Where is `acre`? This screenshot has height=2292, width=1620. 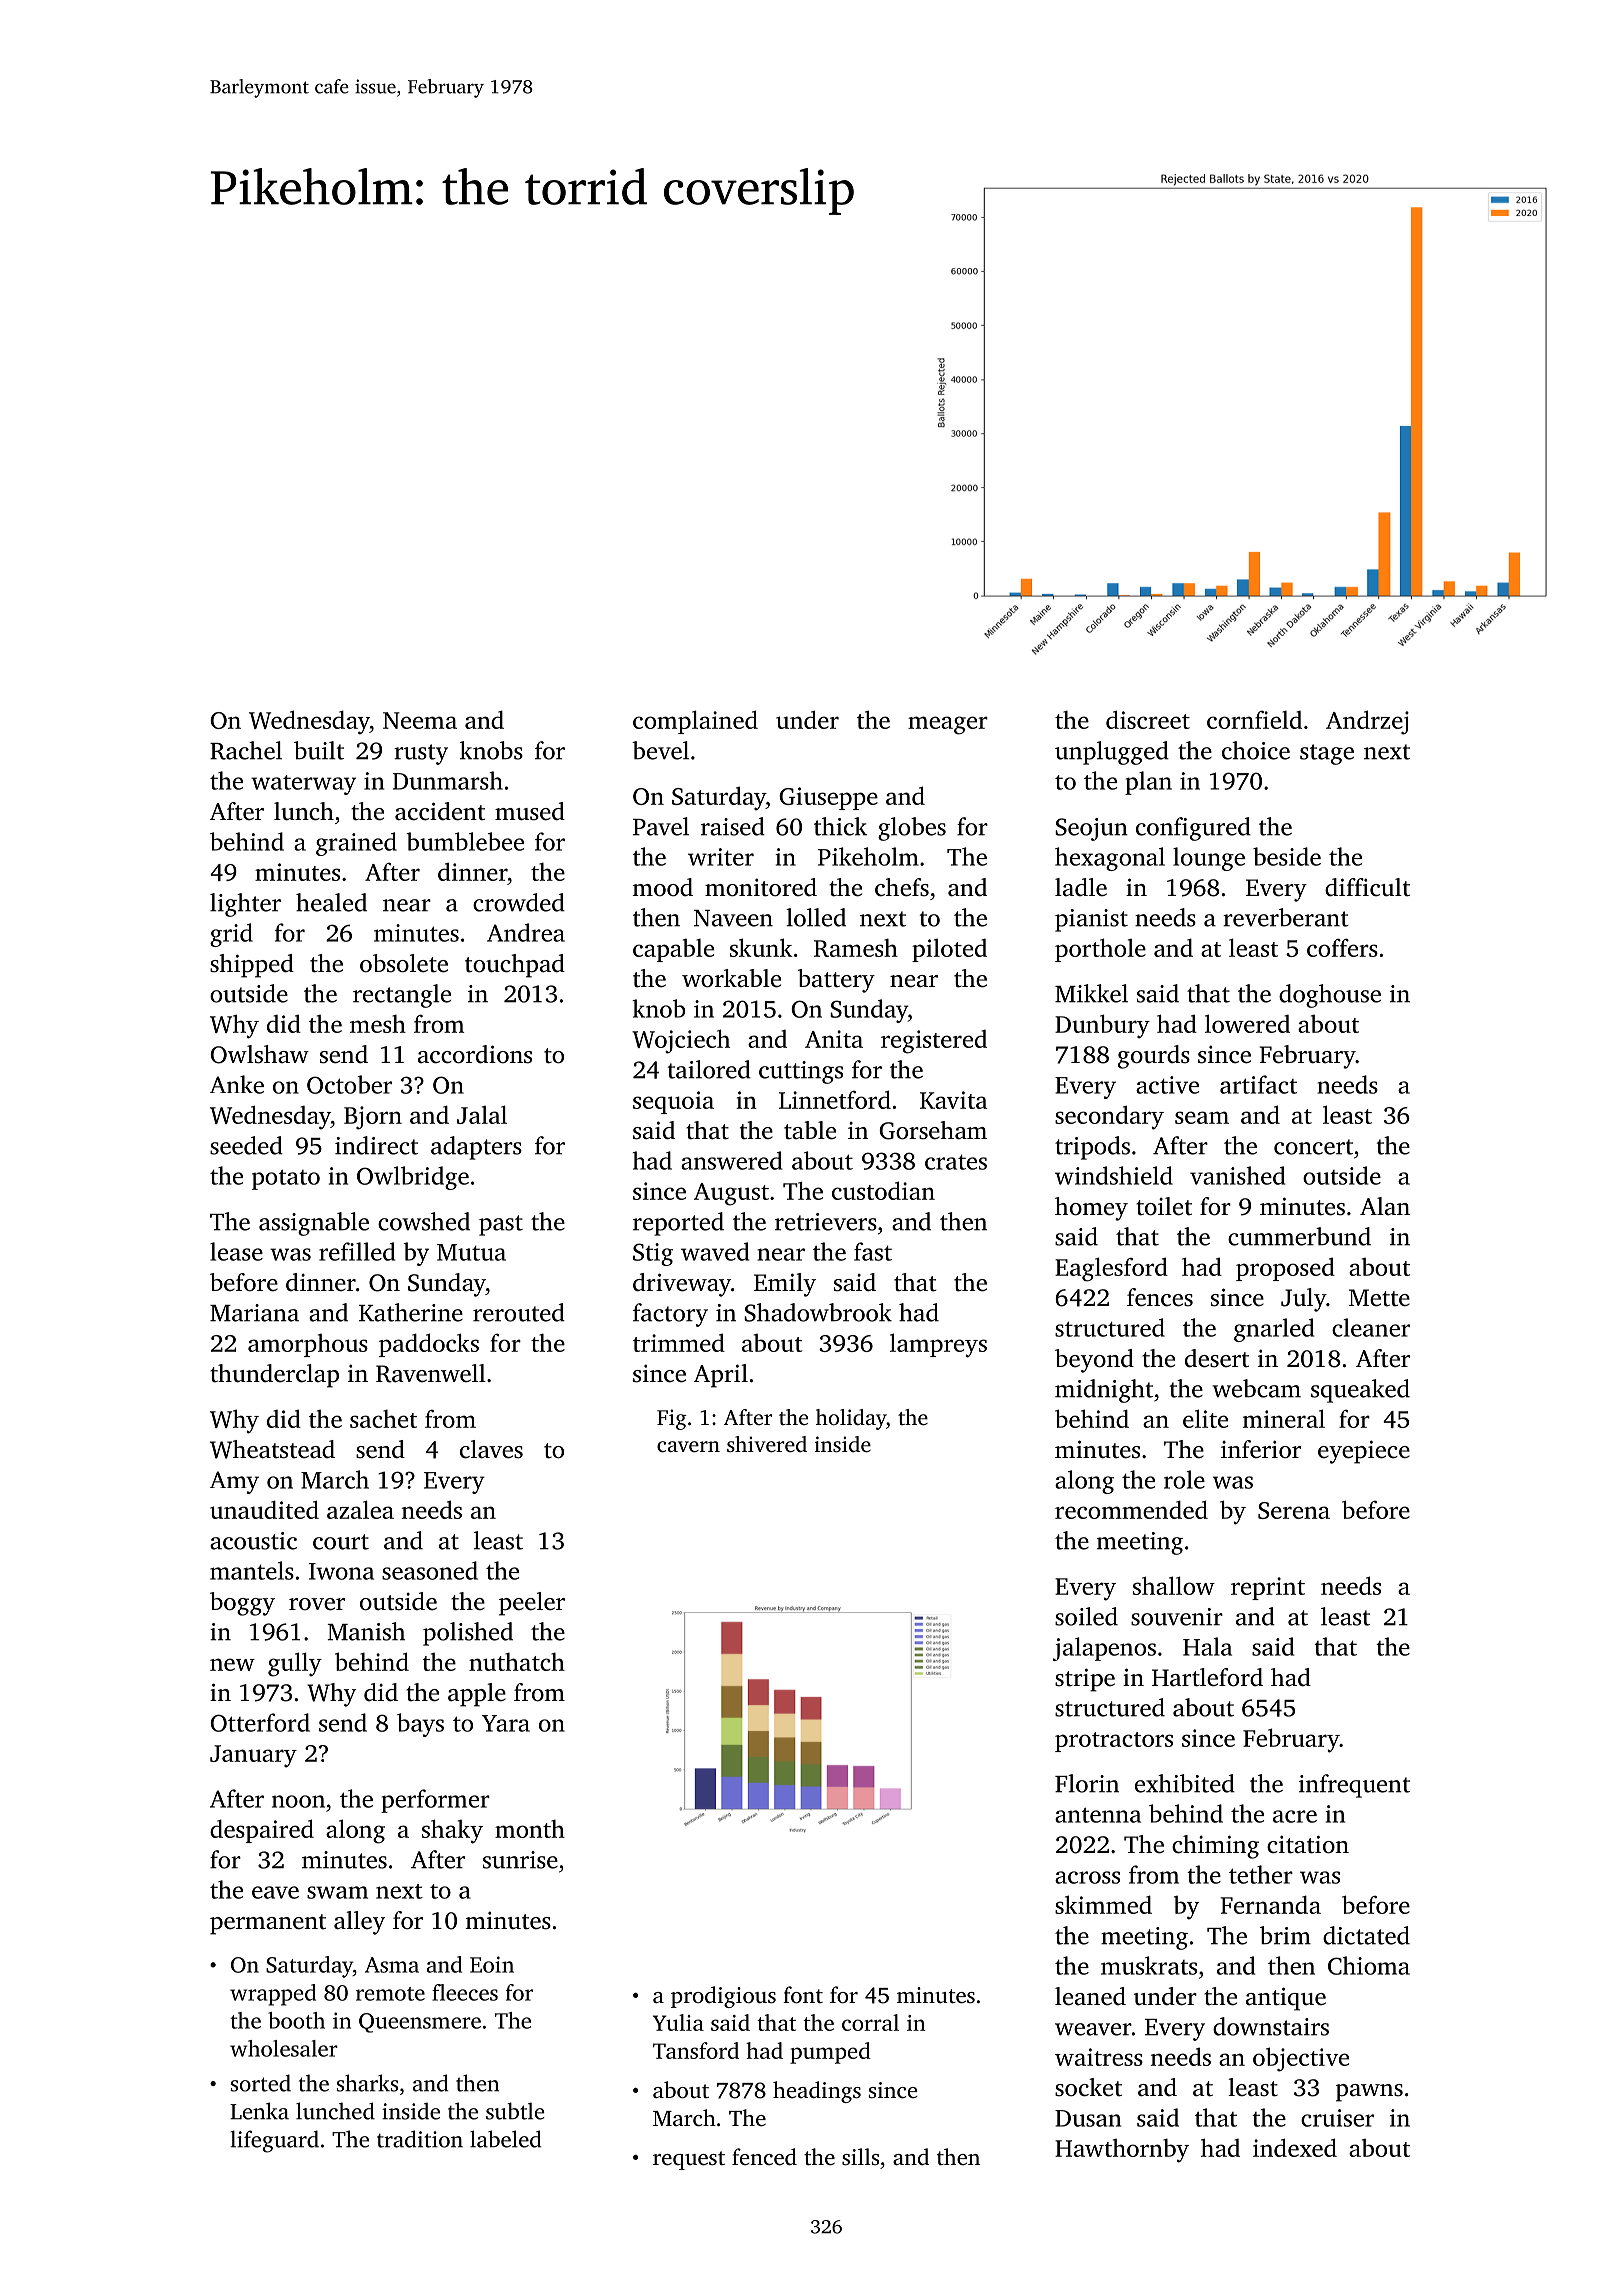
acre is located at coordinates (1295, 1816).
